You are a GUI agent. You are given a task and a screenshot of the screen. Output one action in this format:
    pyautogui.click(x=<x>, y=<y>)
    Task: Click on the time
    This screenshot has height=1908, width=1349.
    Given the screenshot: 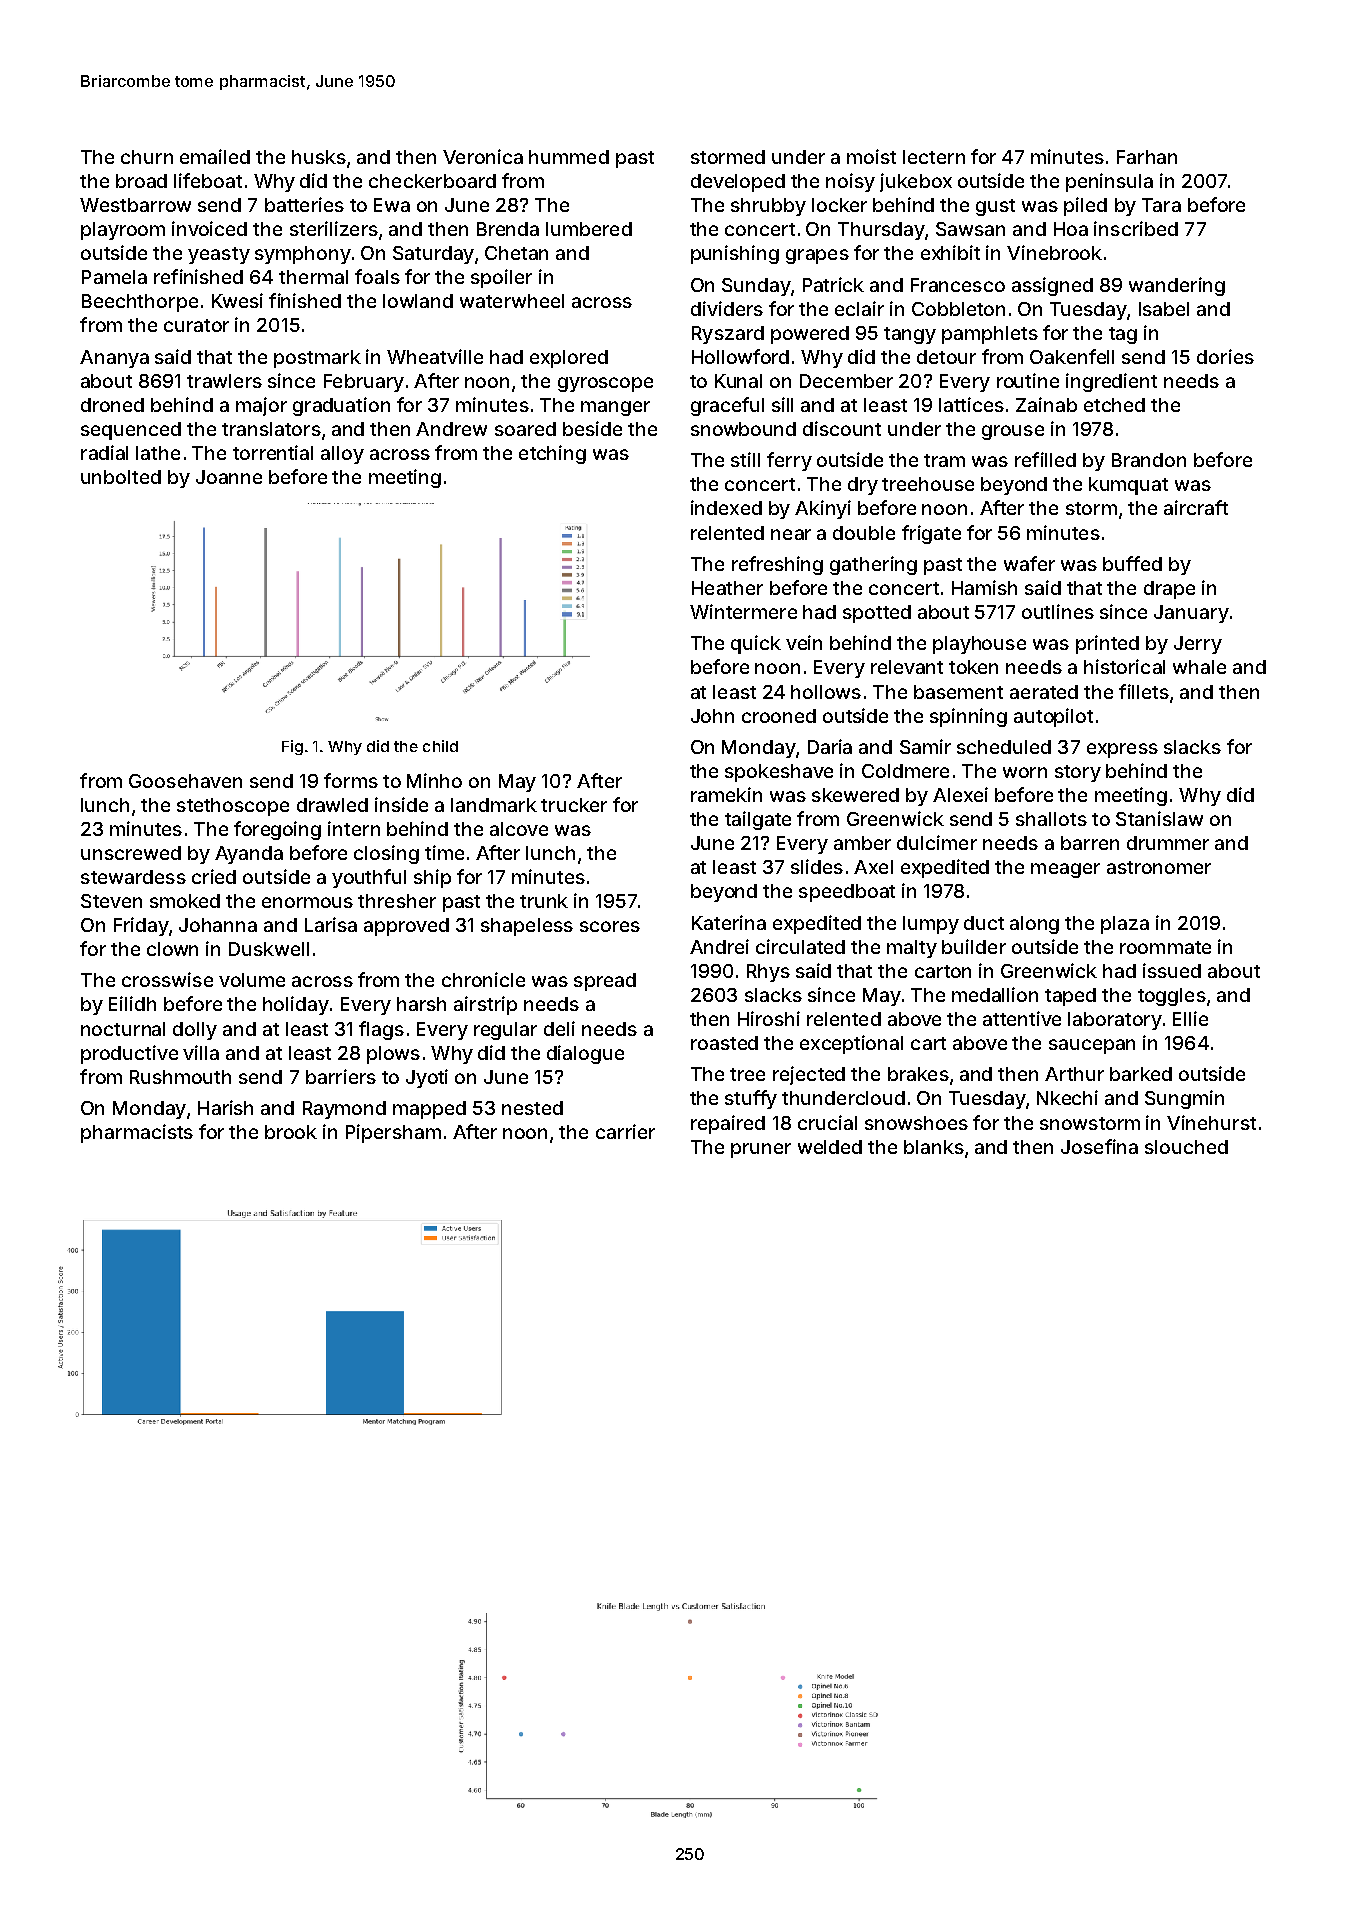 What is the action you would take?
    pyautogui.click(x=444, y=852)
